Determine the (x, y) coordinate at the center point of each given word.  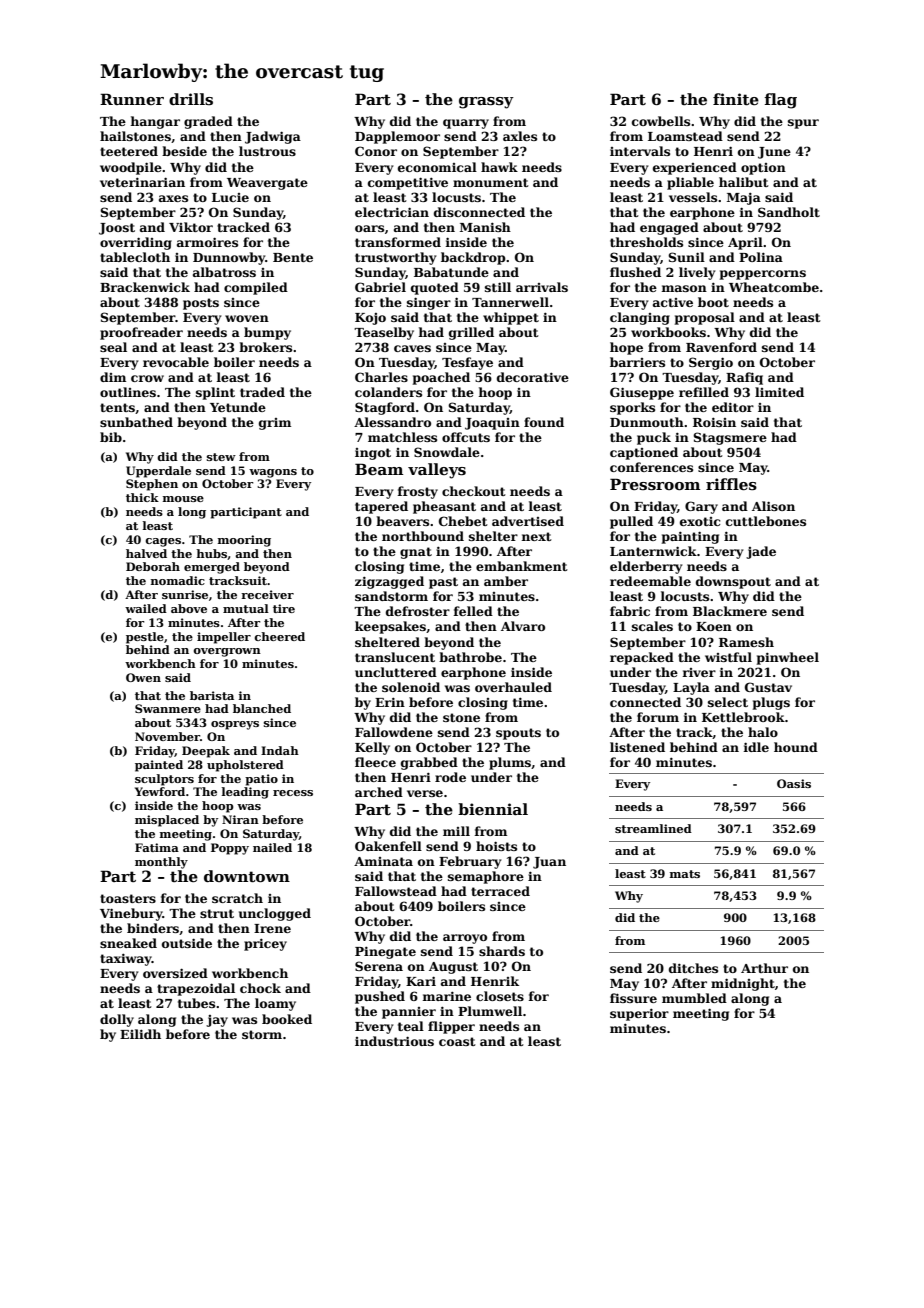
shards (502, 951)
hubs (211, 553)
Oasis (794, 783)
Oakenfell (388, 846)
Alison (773, 506)
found (544, 422)
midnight (743, 984)
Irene (272, 928)
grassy (486, 103)
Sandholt (789, 212)
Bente (293, 257)
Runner (132, 99)
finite (736, 99)
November (167, 736)
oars (369, 228)
